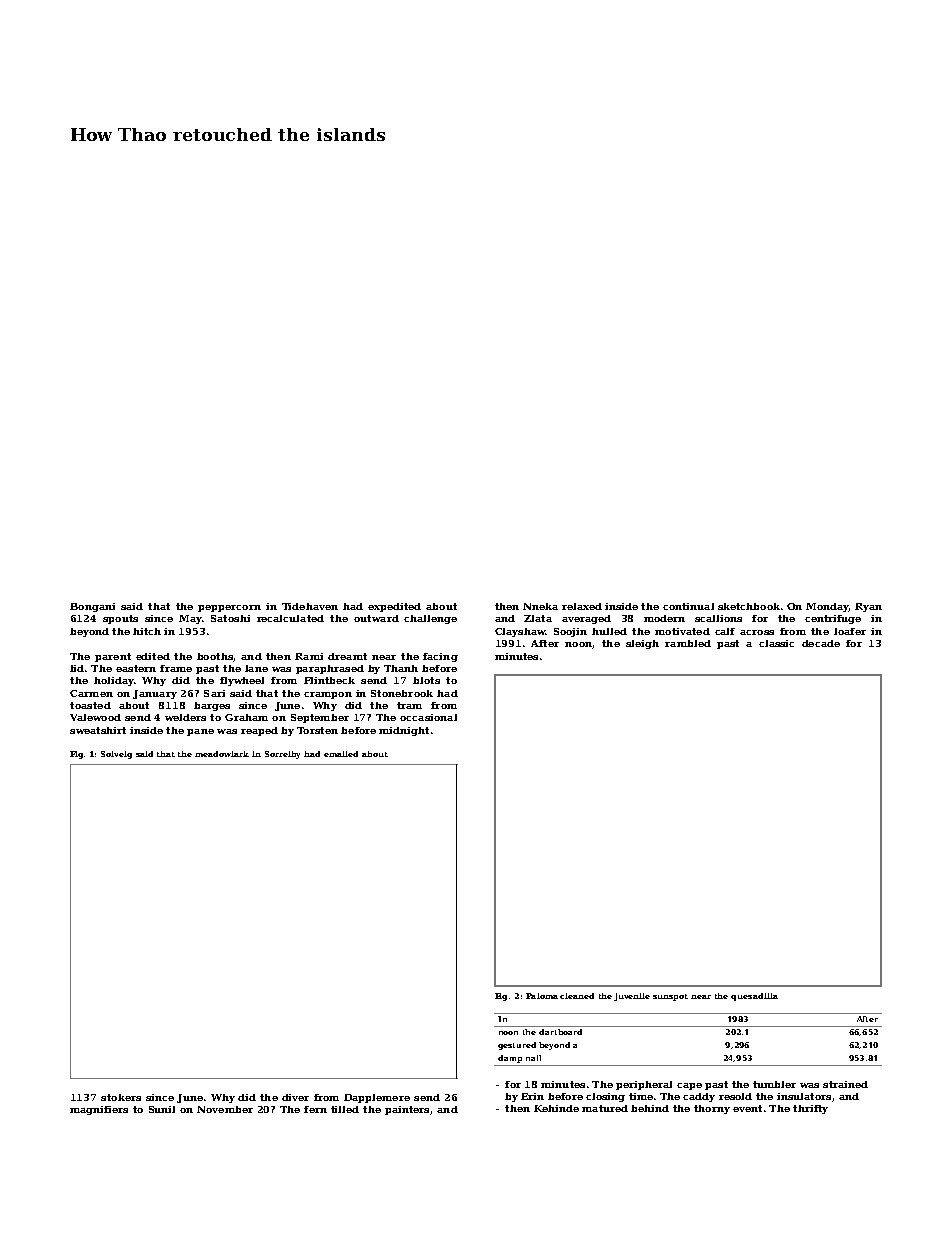  I want to click on thrifty, so click(810, 1109).
